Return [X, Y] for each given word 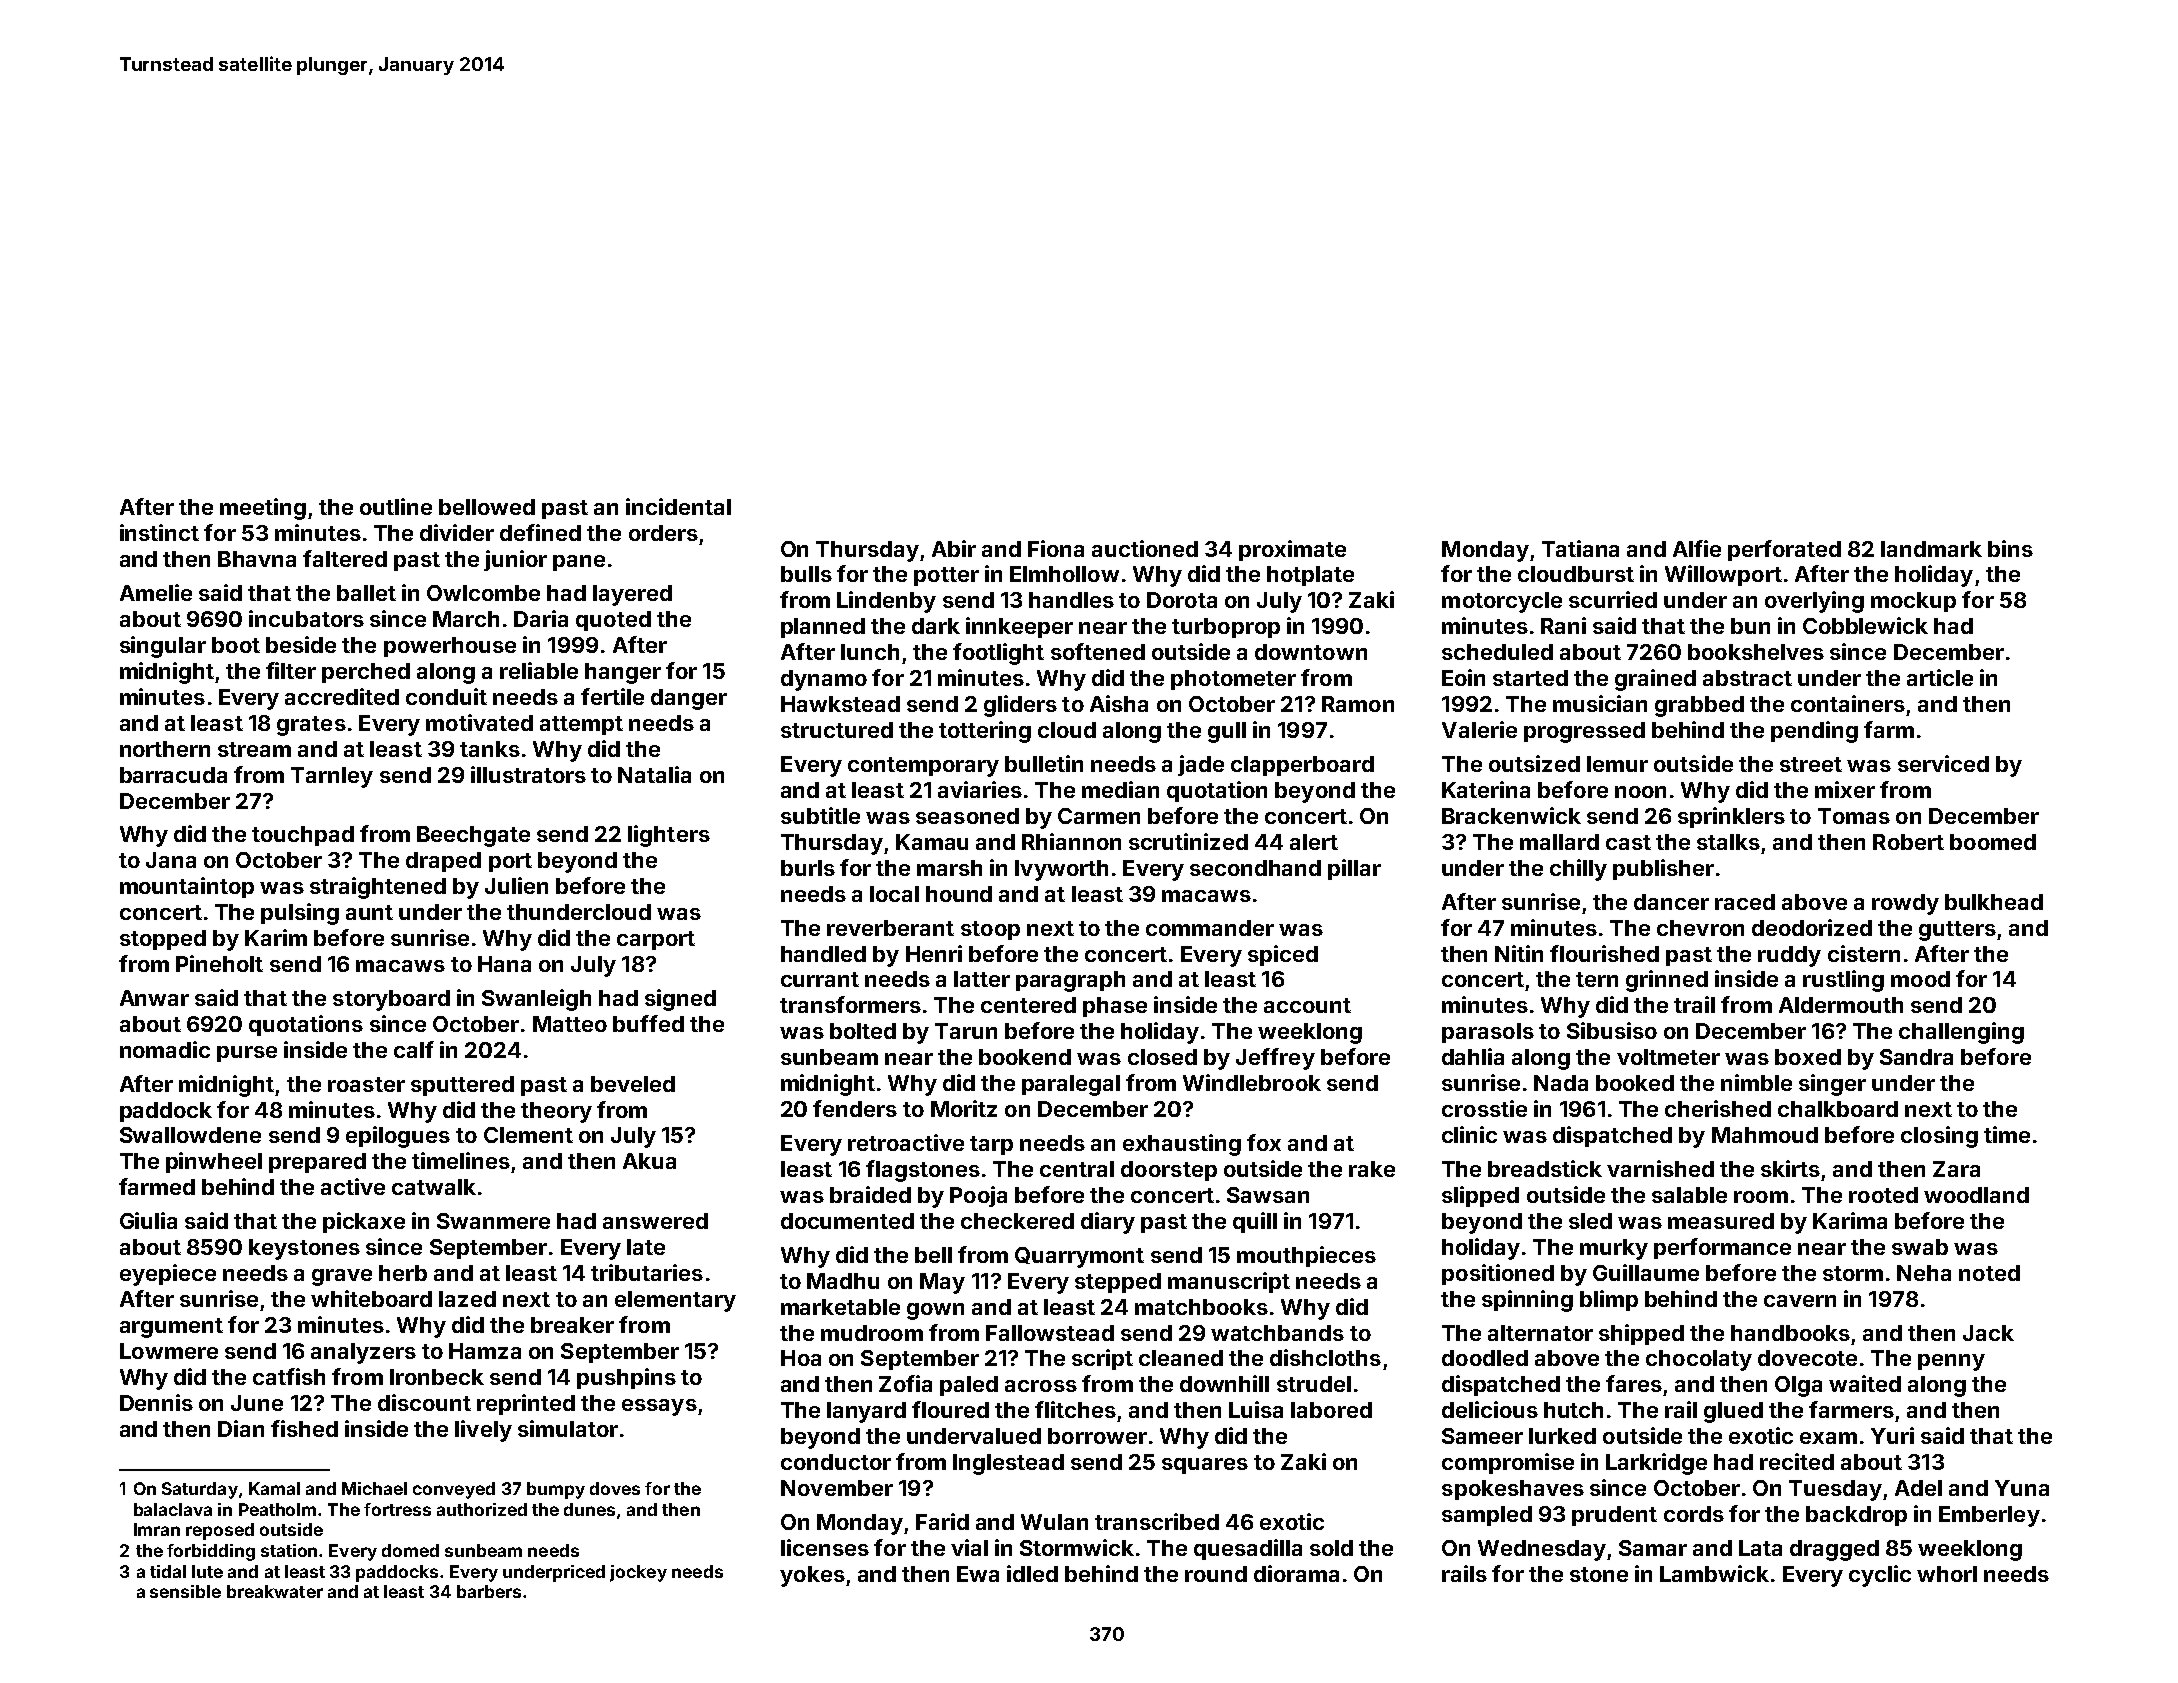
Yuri [1892, 1435]
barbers [489, 1591]
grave [342, 1277]
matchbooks [1201, 1307]
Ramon [1358, 704]
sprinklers [1731, 817]
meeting [263, 509]
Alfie [1697, 548]
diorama [1296, 1573]
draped [443, 862]
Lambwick [1714, 1573]
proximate [1292, 550]
